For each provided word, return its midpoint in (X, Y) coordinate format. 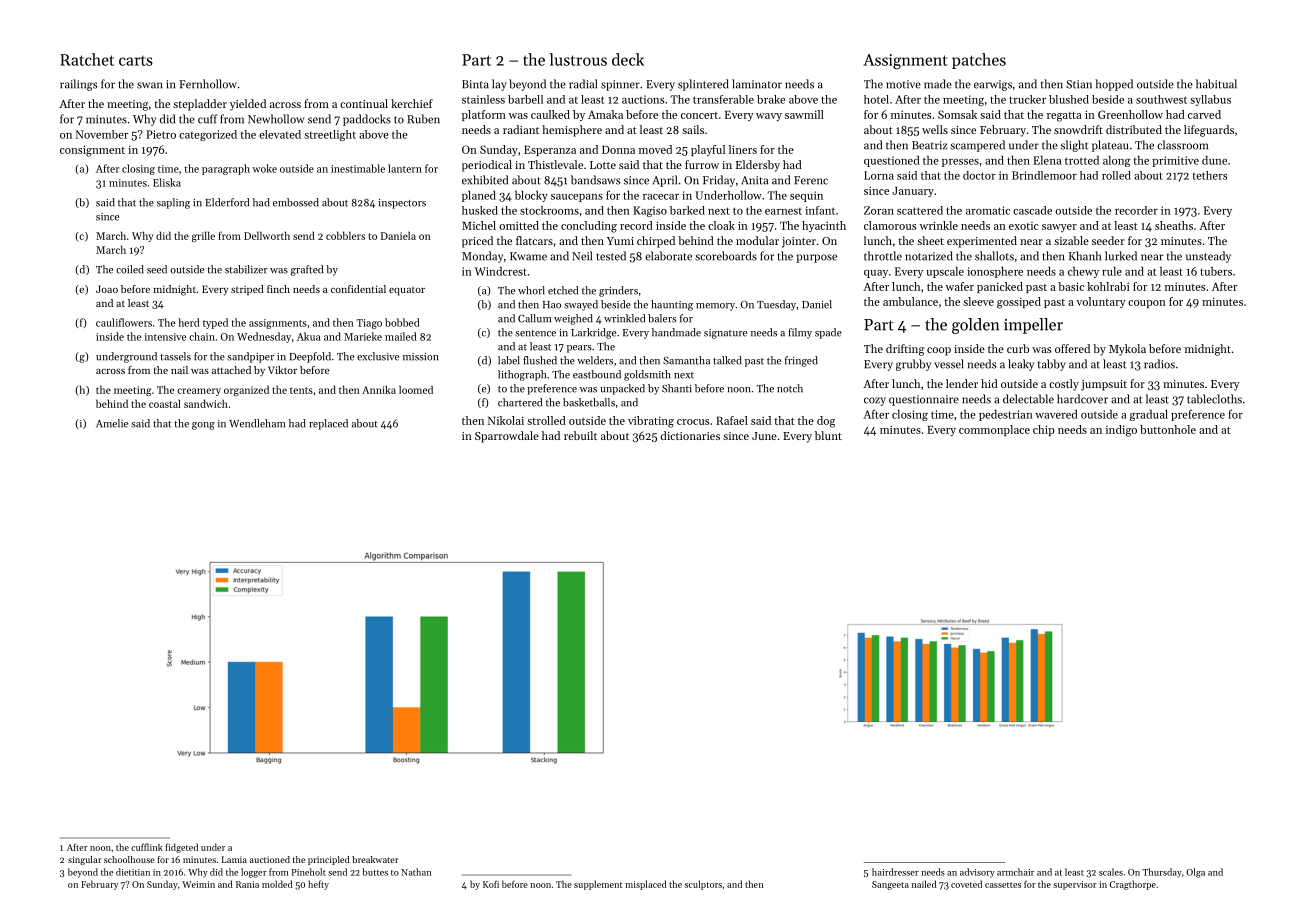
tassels (175, 356)
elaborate (668, 256)
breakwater (375, 859)
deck (628, 59)
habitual (1216, 84)
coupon (1147, 304)
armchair (1015, 872)
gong (203, 426)
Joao (107, 289)
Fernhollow (208, 84)
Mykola (1127, 350)
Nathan (416, 872)
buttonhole (1168, 429)
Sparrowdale (507, 437)
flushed (540, 360)
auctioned (270, 859)
